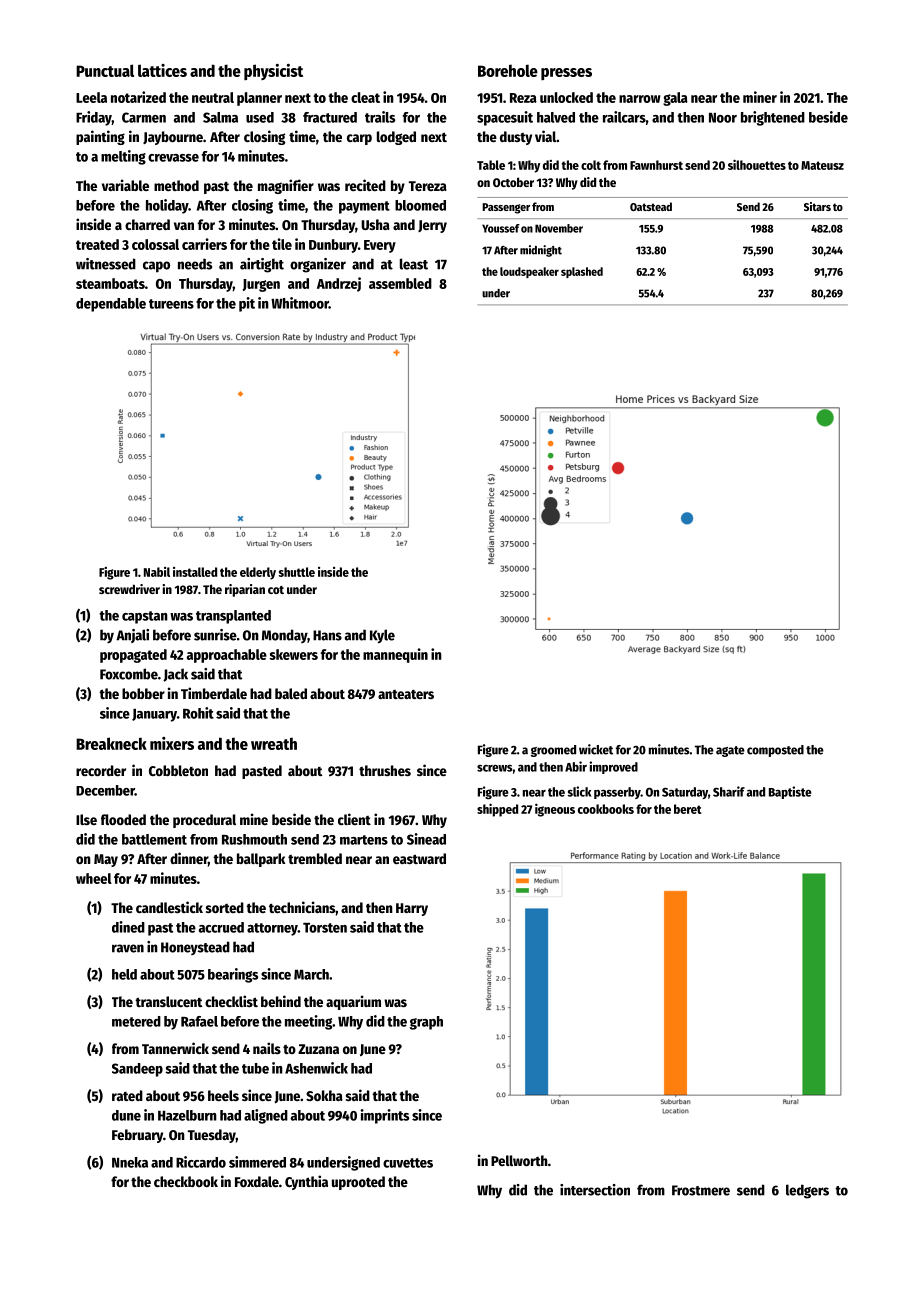 The width and height of the screenshot is (924, 1308). What do you see at coordinates (545, 136) in the screenshot?
I see `vial` at bounding box center [545, 136].
